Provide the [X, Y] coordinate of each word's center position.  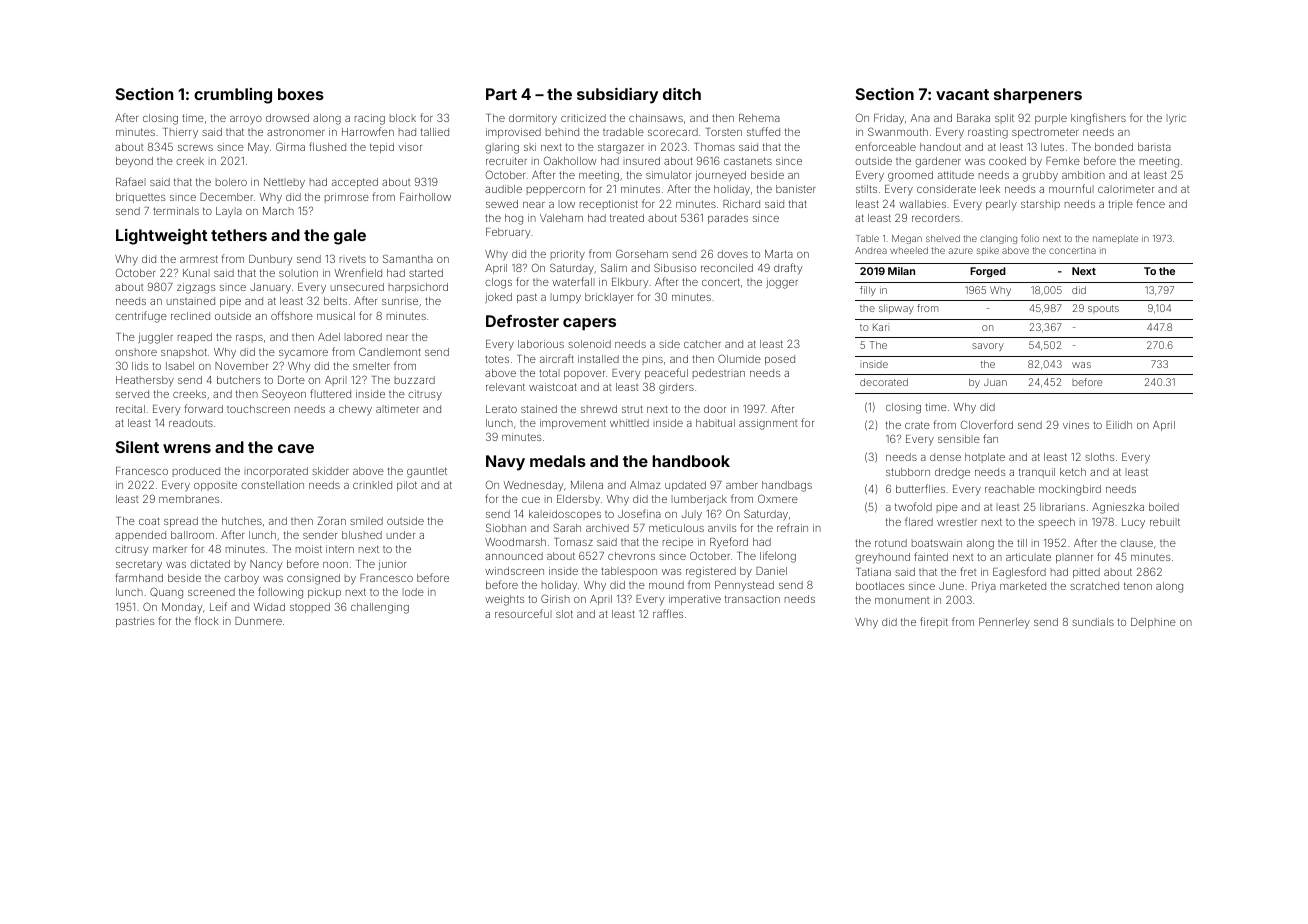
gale [350, 237]
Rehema [759, 118]
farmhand [139, 577]
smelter [371, 366]
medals [558, 461]
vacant [962, 94]
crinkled [372, 485]
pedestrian [719, 374]
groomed [910, 176]
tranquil [1037, 473]
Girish [555, 599]
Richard [741, 204]
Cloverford [987, 424]
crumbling [233, 96]
